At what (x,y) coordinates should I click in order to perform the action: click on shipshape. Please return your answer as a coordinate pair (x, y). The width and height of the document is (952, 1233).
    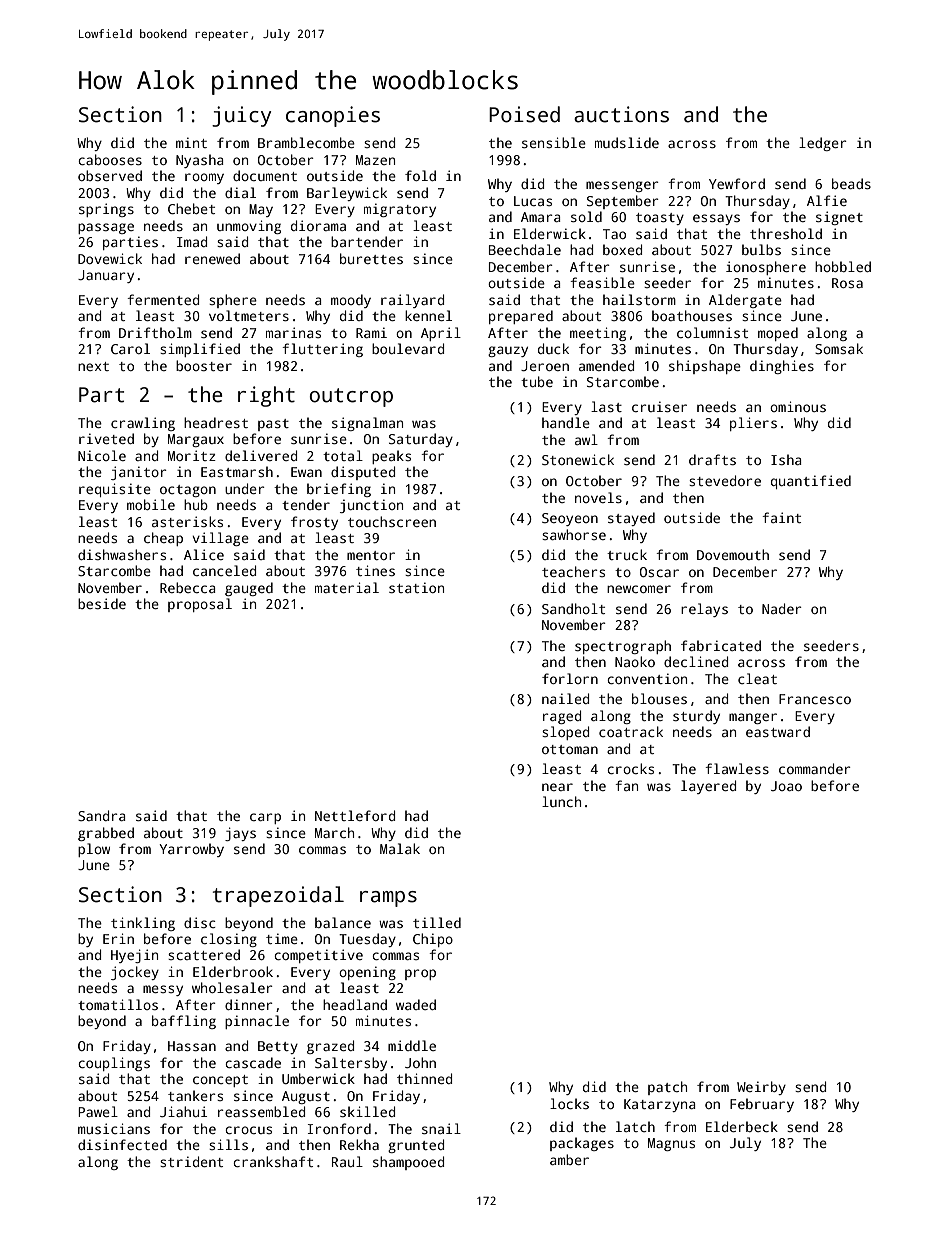
    Looking at the image, I should click on (705, 367).
